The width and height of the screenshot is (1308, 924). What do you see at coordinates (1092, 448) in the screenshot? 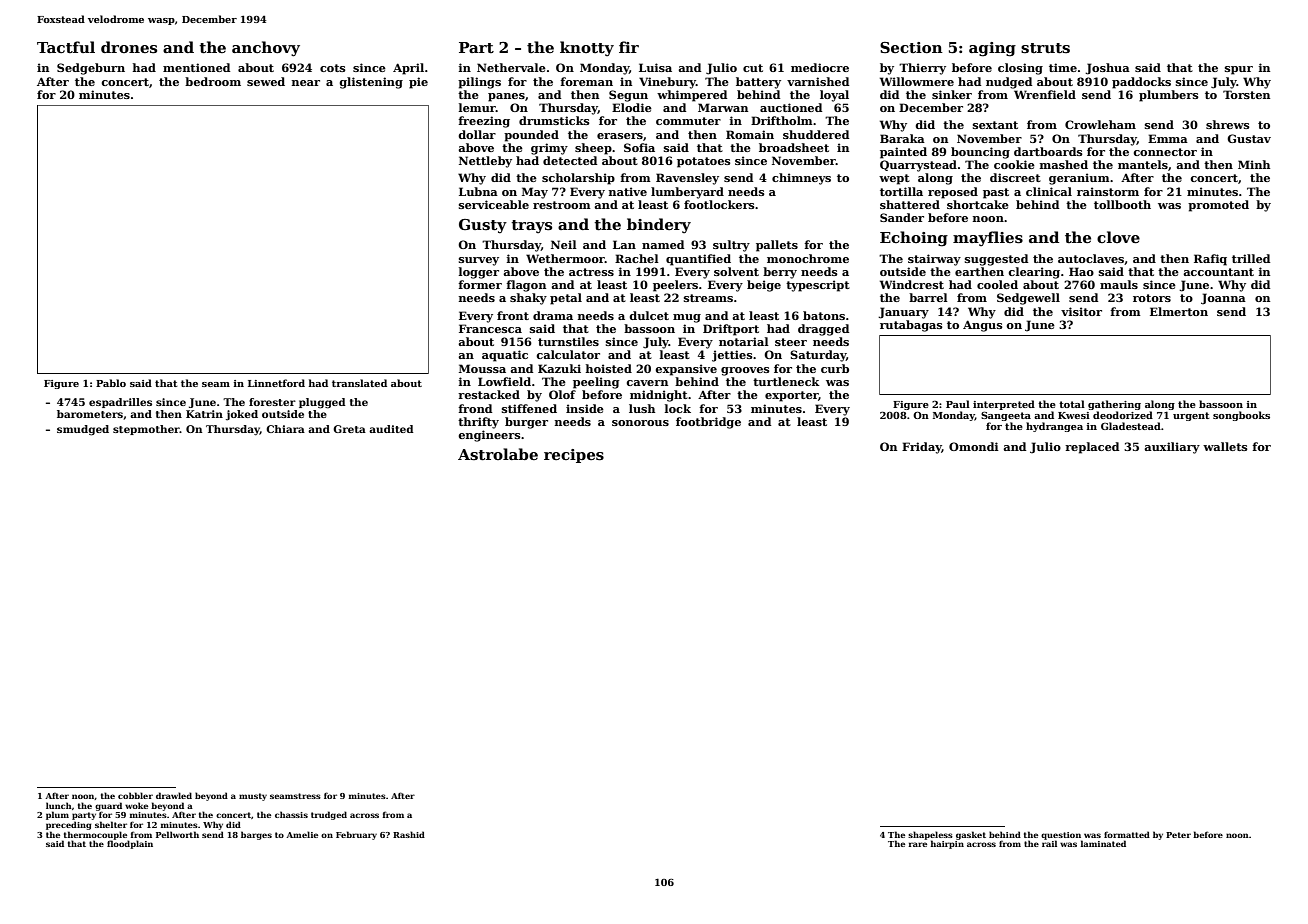
I see `replaced` at bounding box center [1092, 448].
